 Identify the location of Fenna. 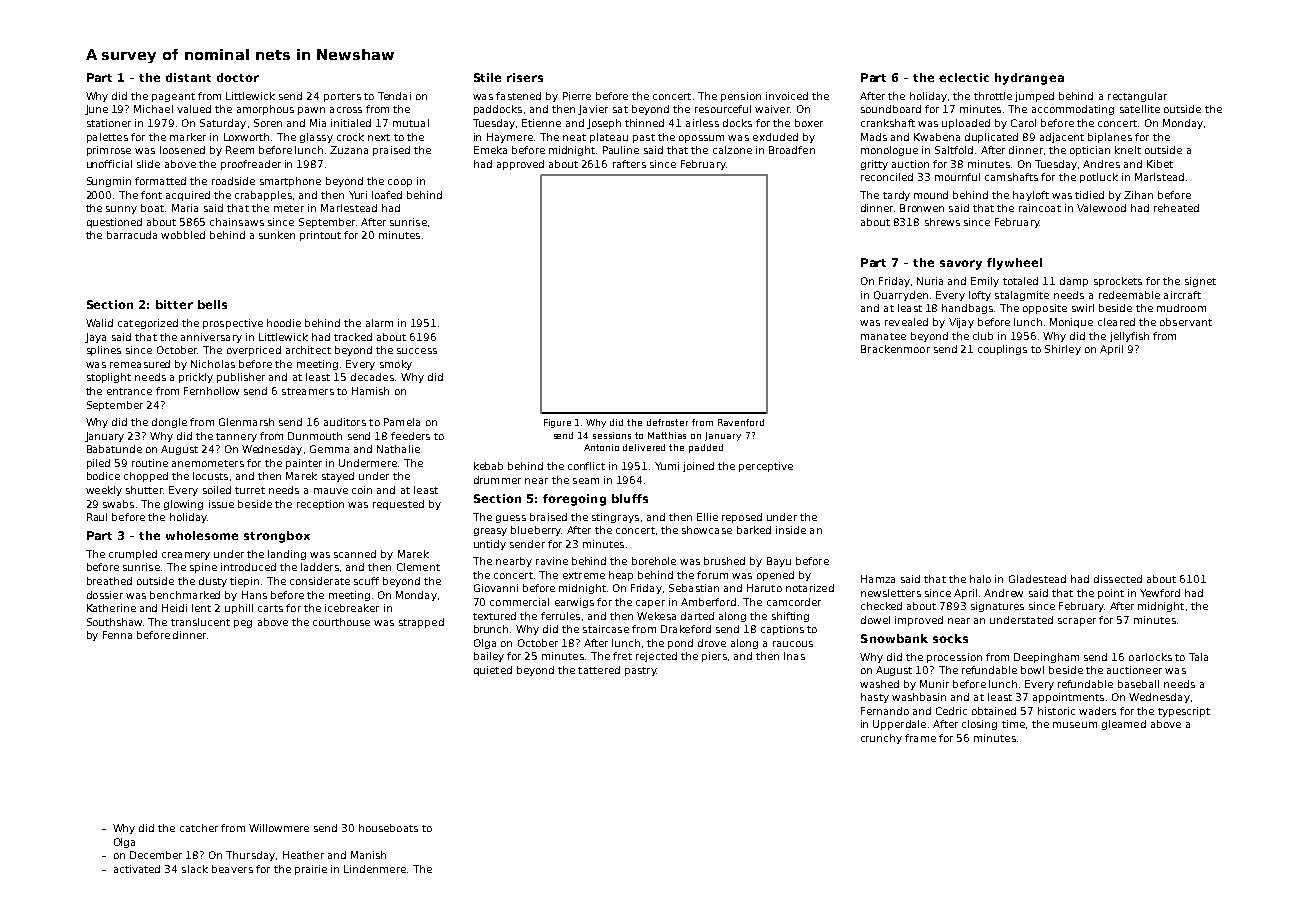
(117, 635).
